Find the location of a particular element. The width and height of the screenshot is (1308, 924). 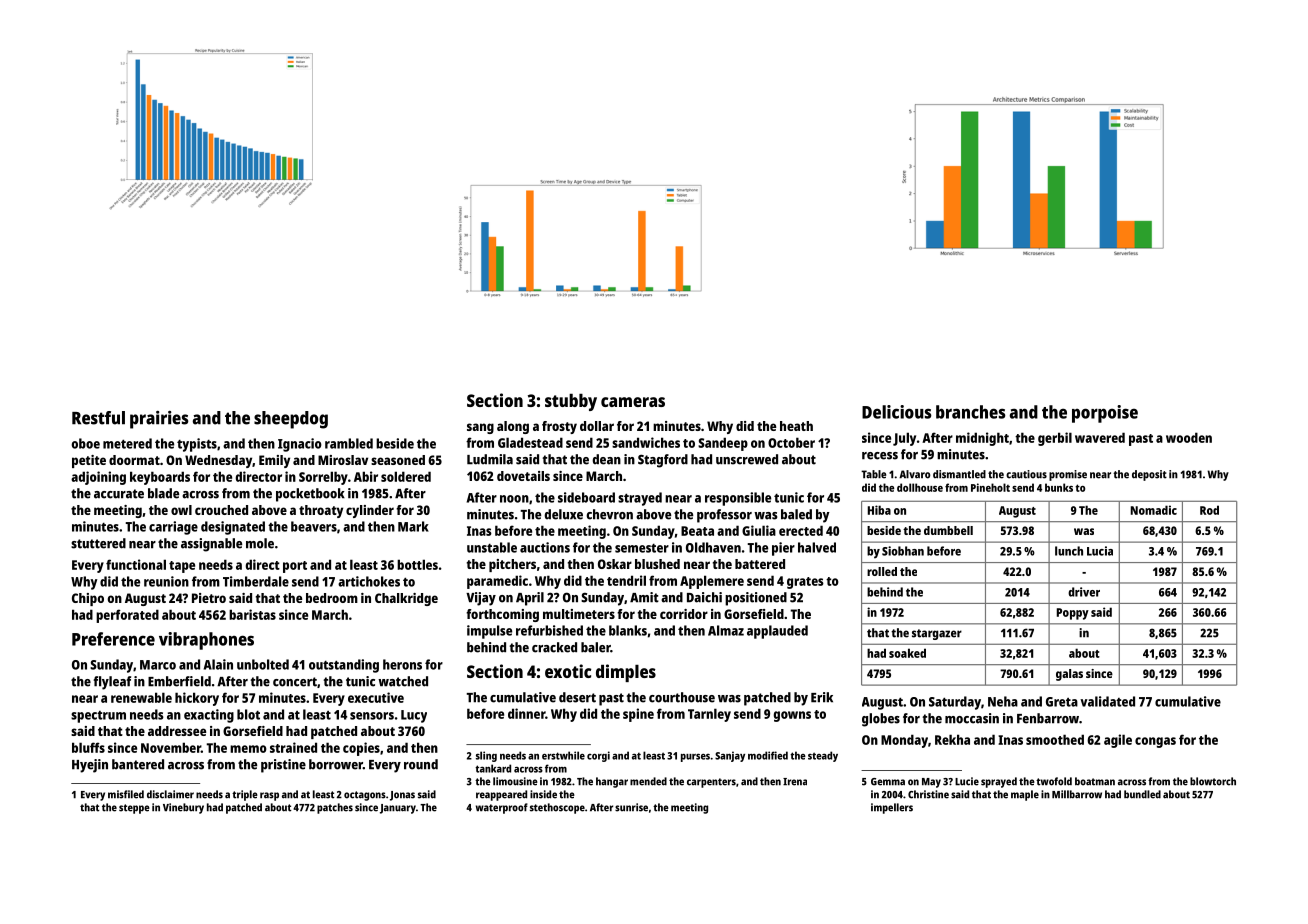

Vinebury is located at coordinates (183, 808).
